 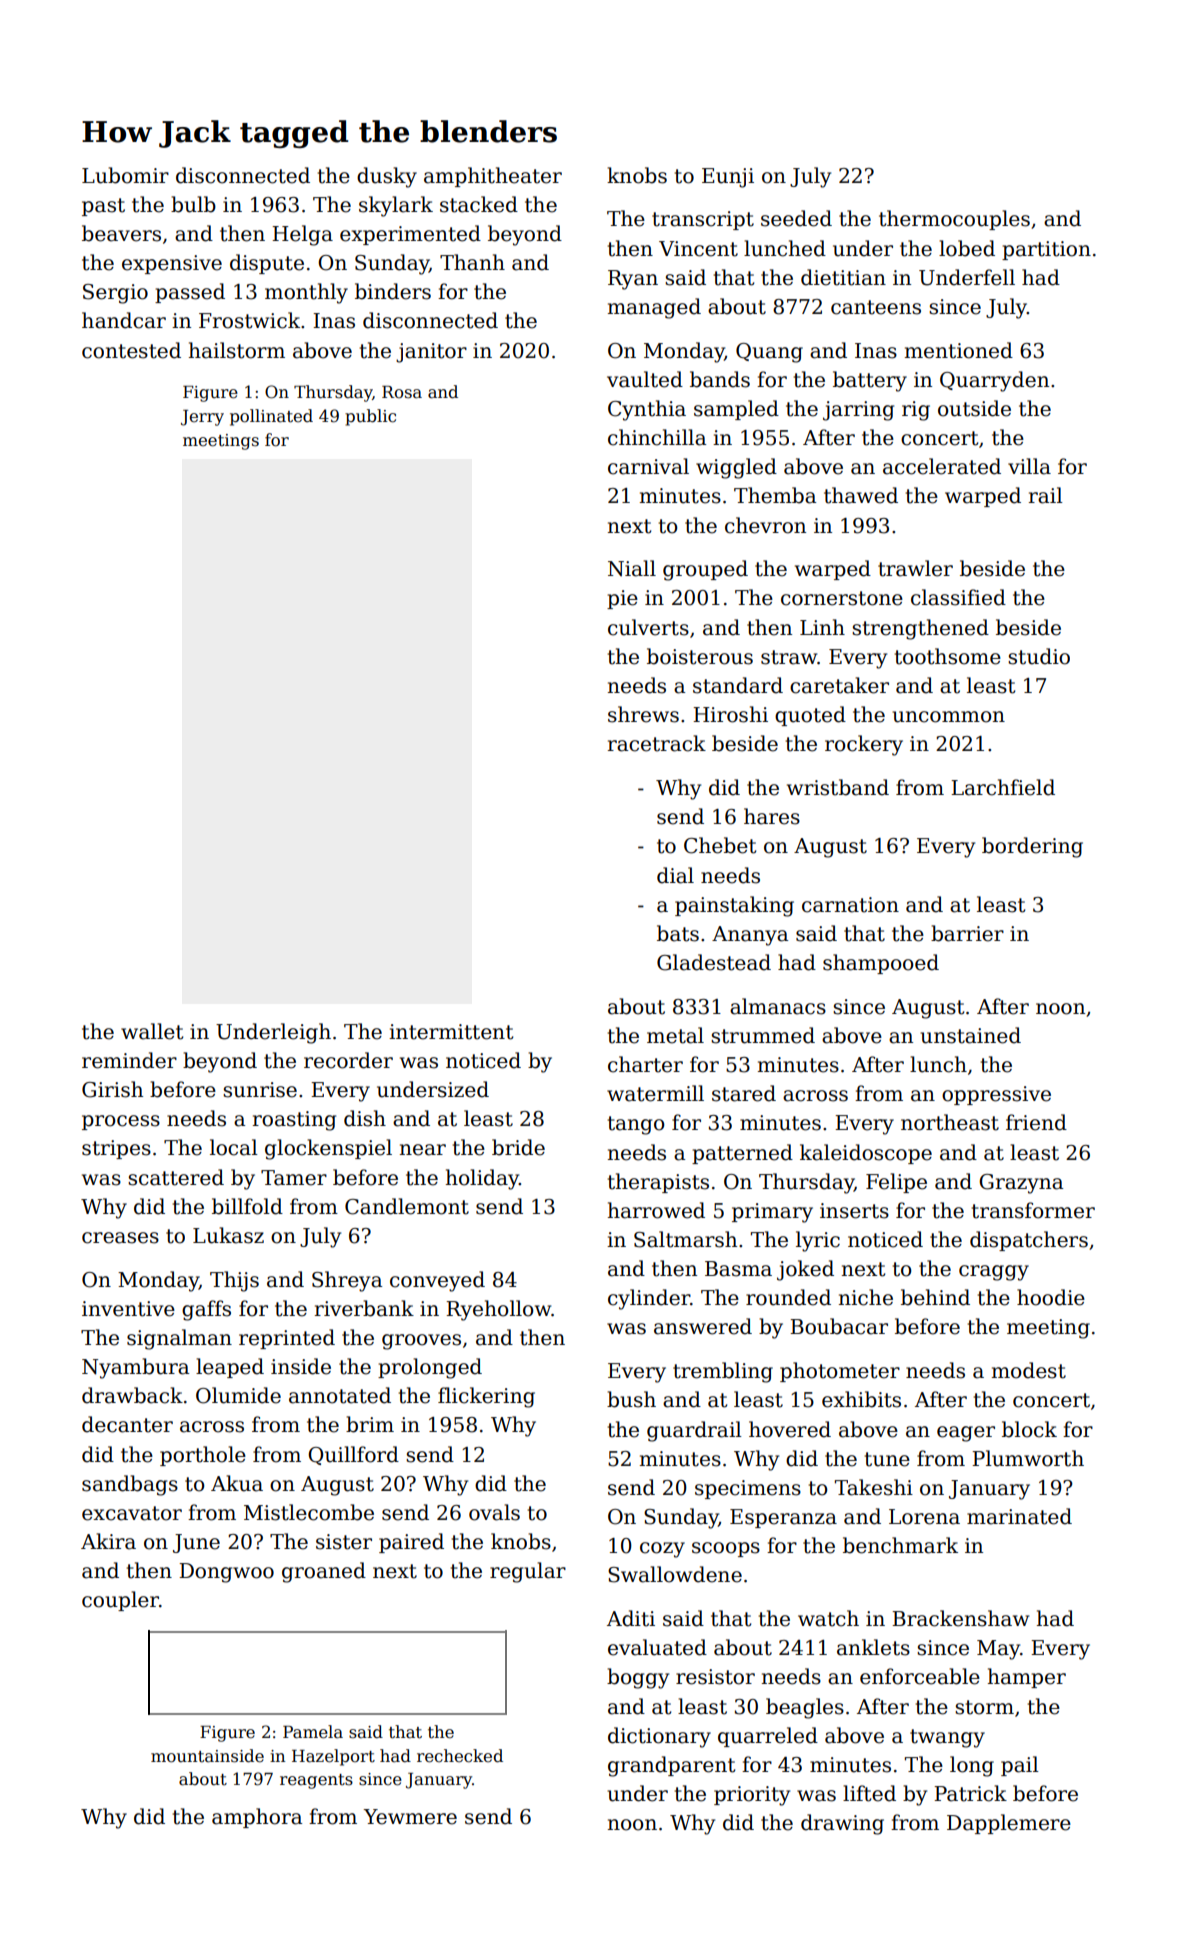 I want to click on inventive, so click(x=128, y=1309).
